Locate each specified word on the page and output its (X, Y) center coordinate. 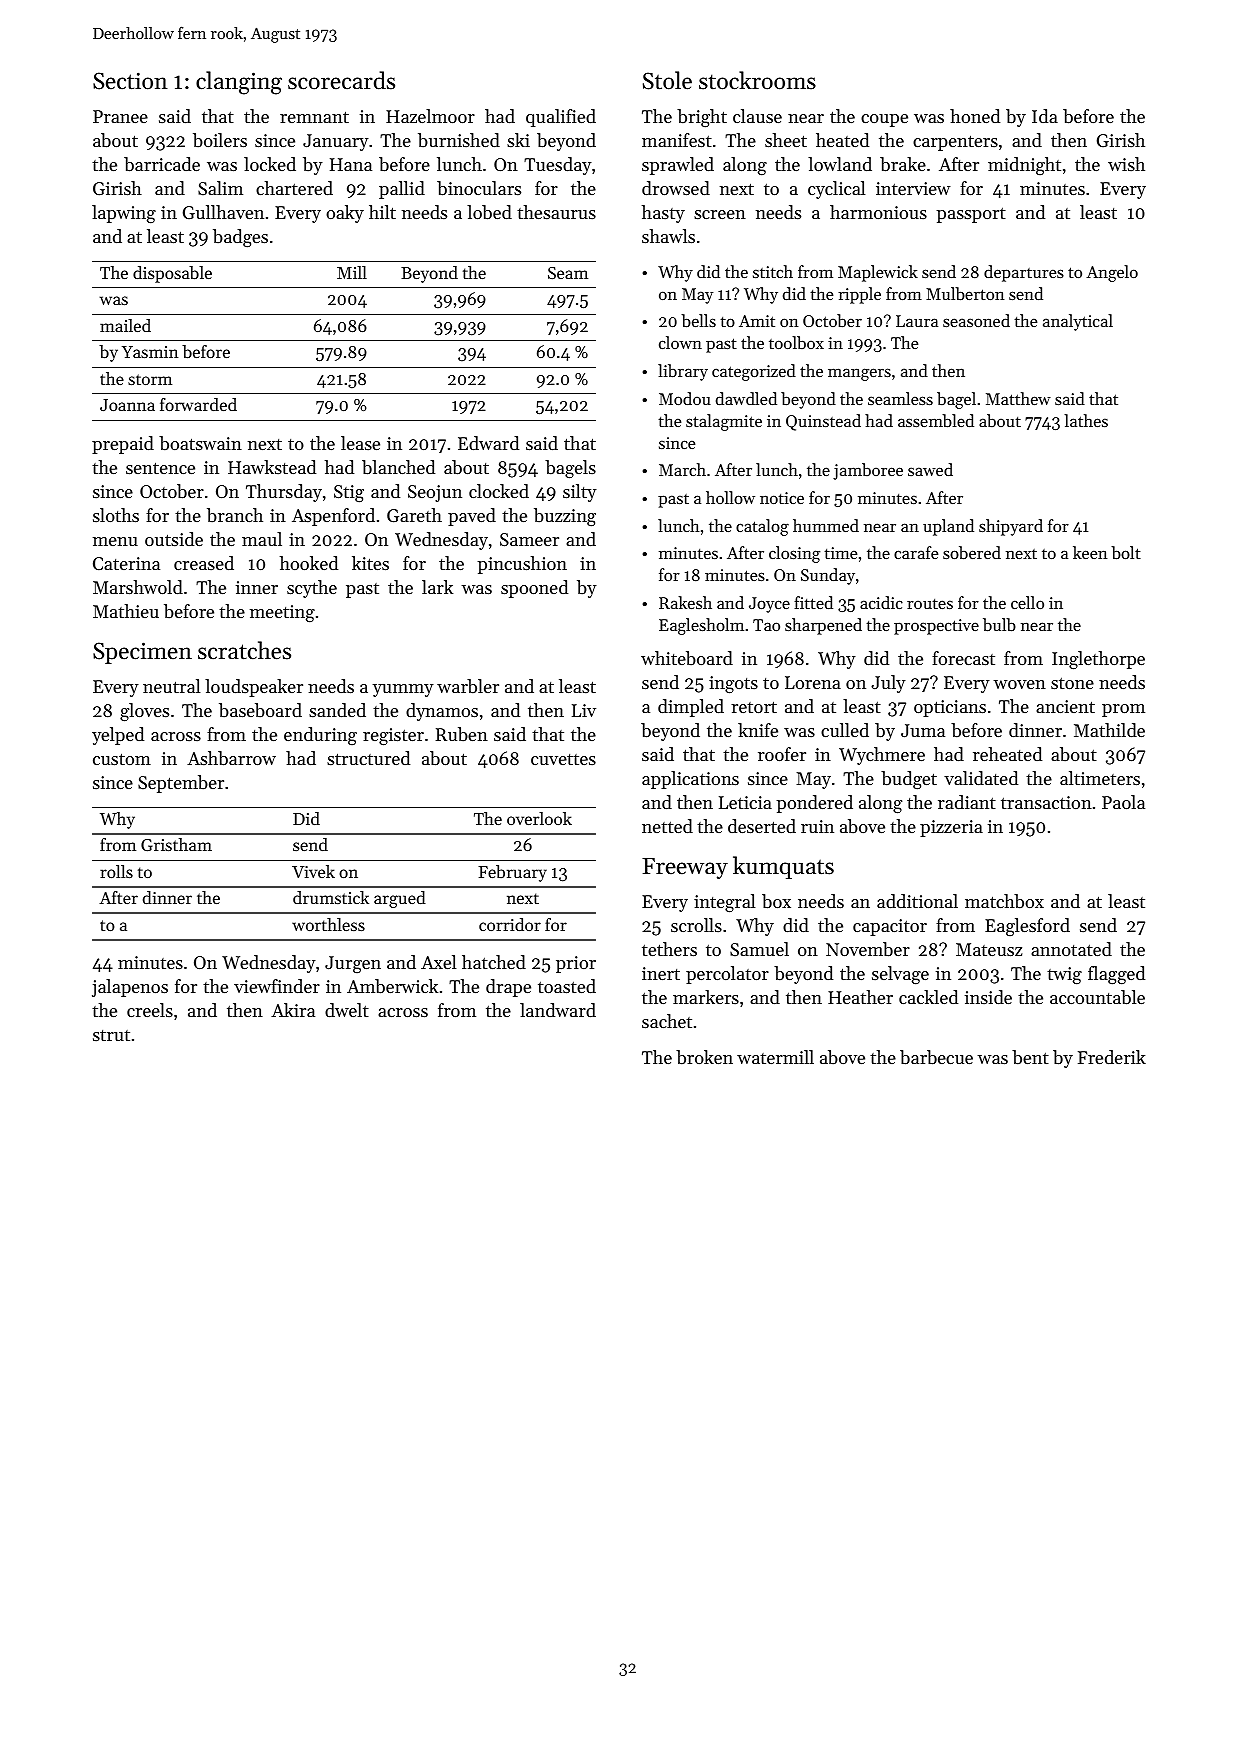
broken (704, 1057)
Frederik (1112, 1057)
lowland (840, 164)
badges (240, 238)
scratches (244, 650)
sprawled (678, 166)
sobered (972, 552)
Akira (293, 1010)
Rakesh (685, 602)
